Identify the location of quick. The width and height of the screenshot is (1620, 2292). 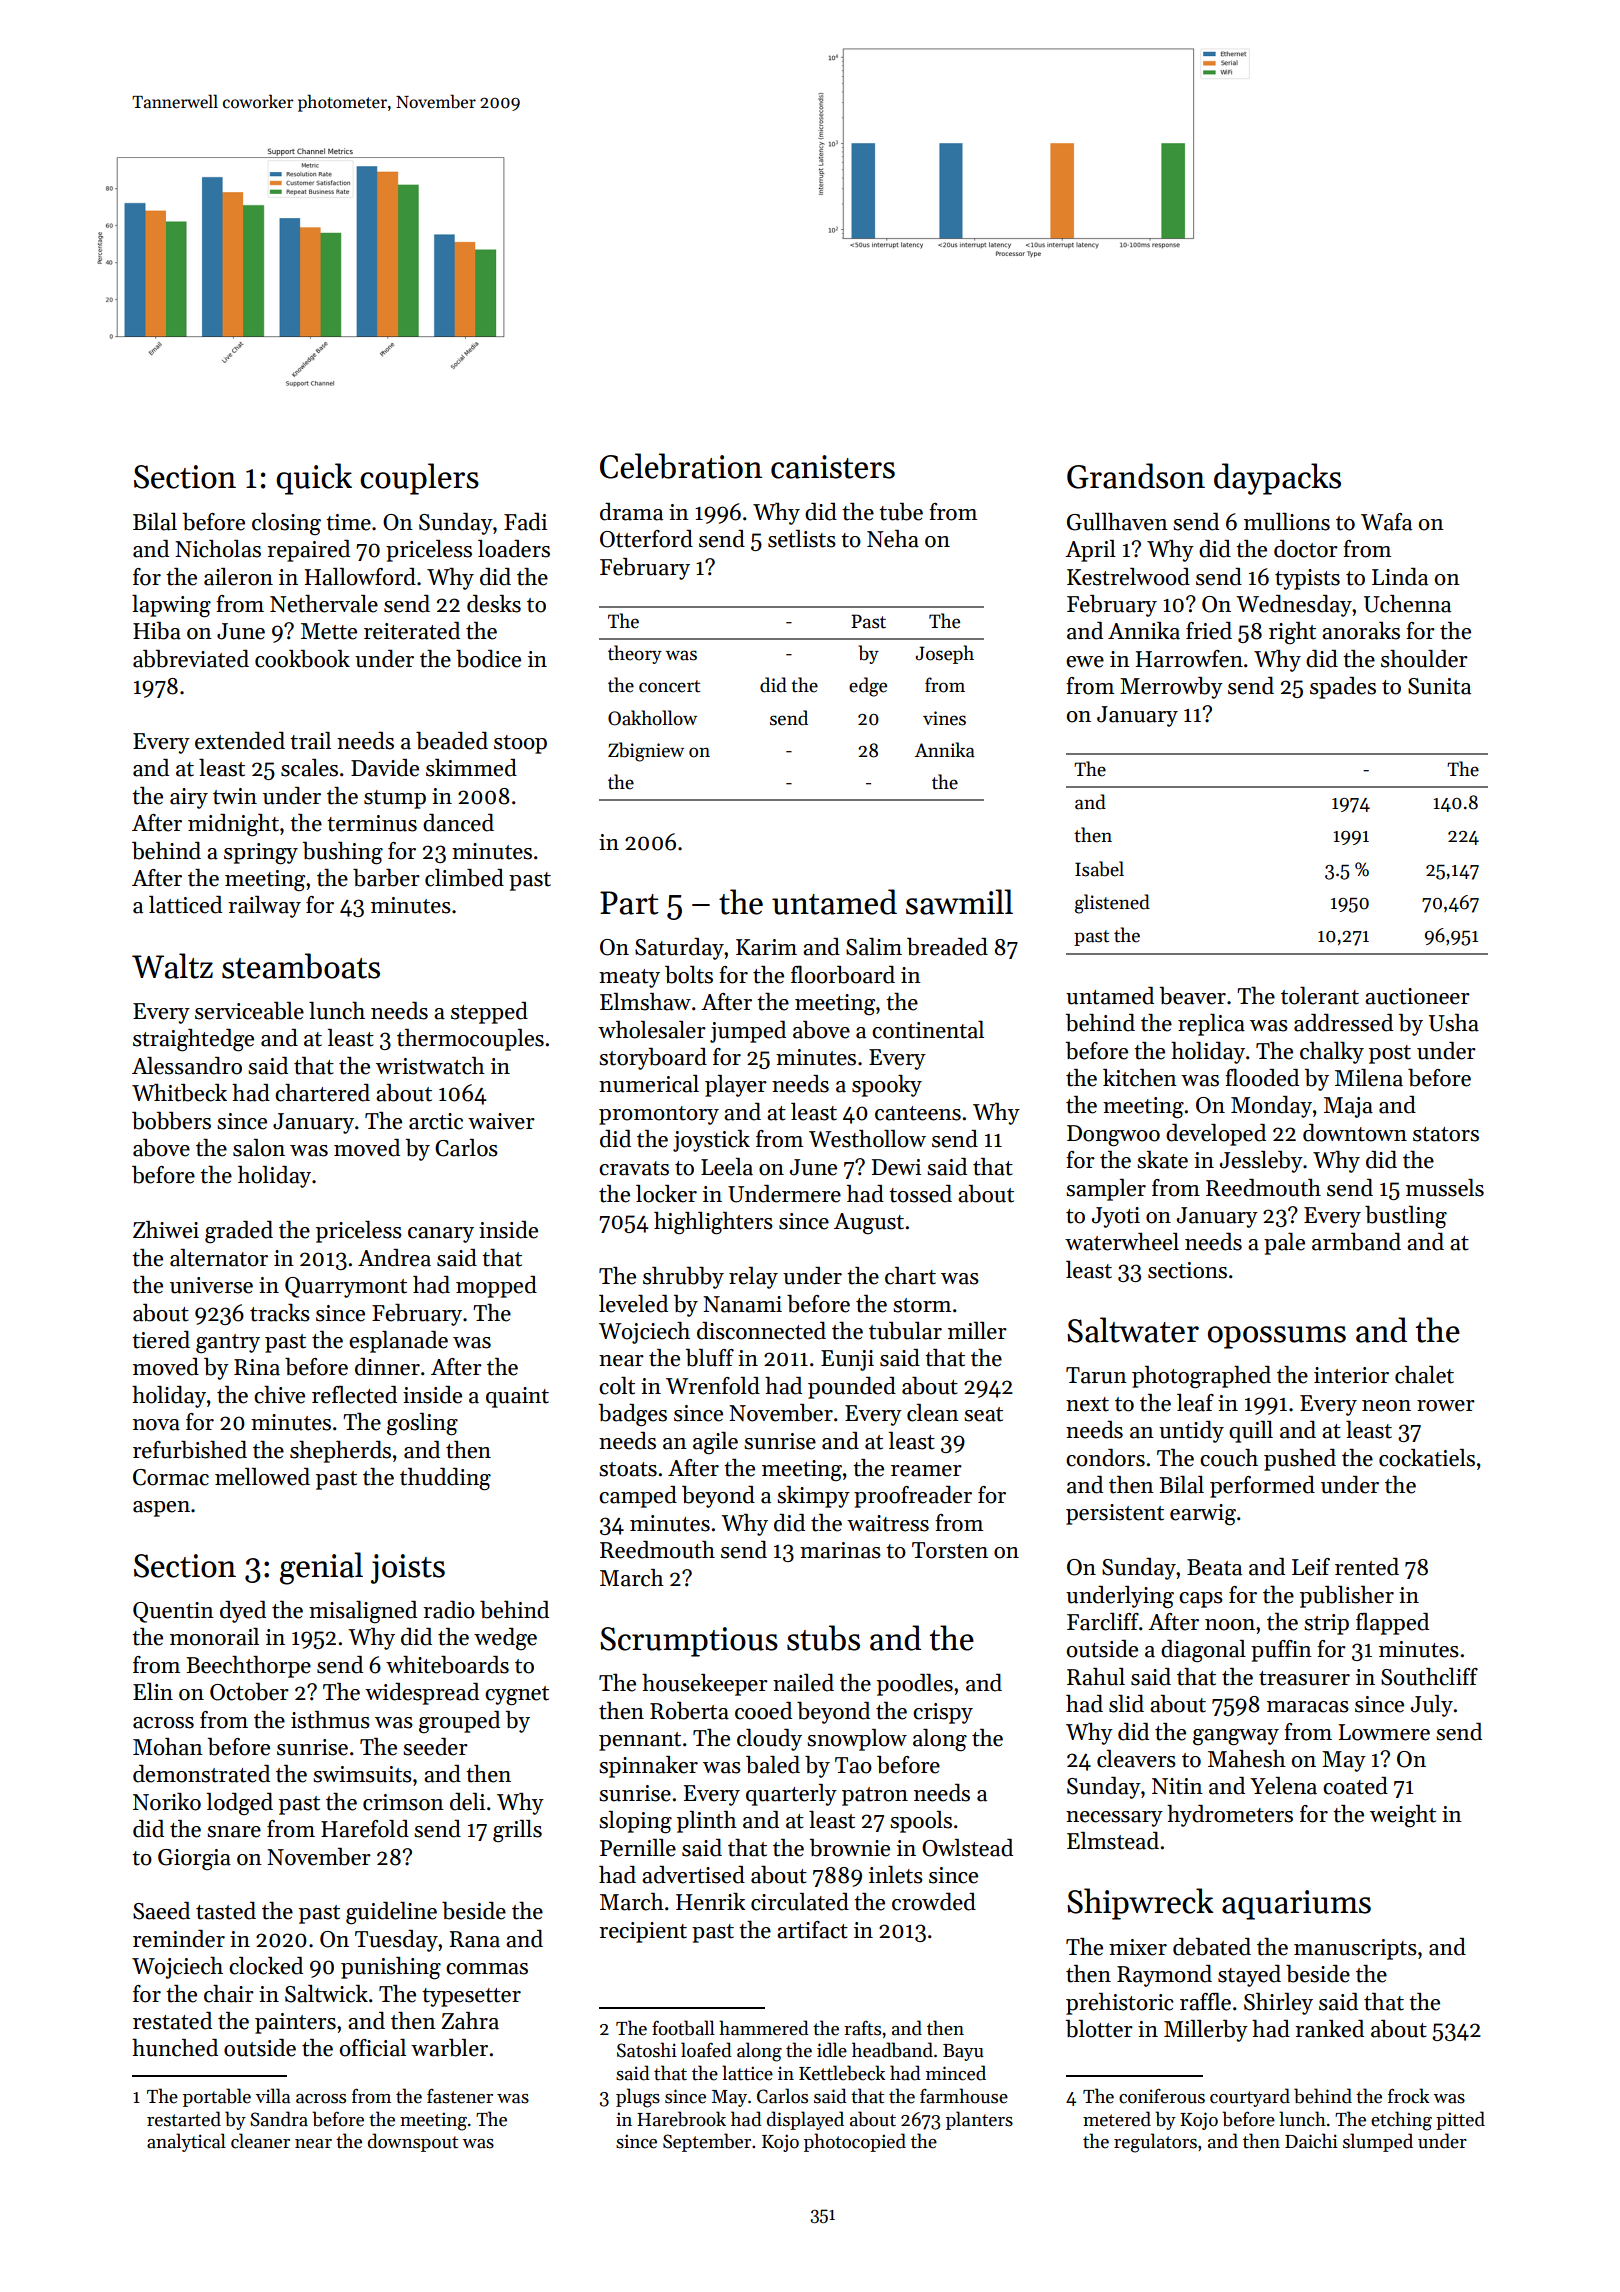
(314, 479).
